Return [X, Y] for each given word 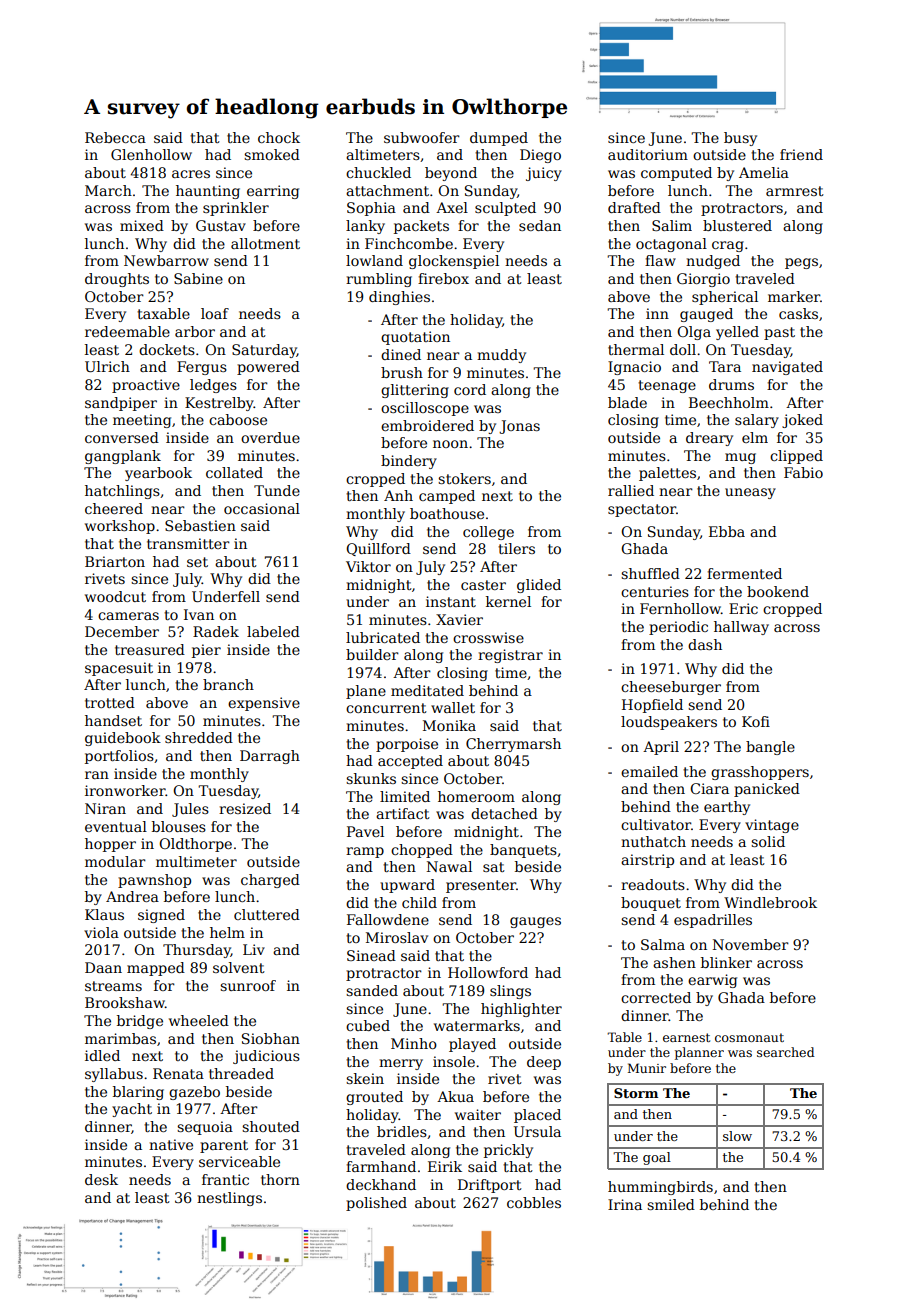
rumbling [379, 280]
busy [740, 139]
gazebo [194, 1093]
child [419, 902]
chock [279, 137]
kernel [508, 601]
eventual [116, 826]
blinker [726, 962]
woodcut [115, 596]
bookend [778, 591]
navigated [787, 368]
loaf [215, 313]
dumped [499, 139]
